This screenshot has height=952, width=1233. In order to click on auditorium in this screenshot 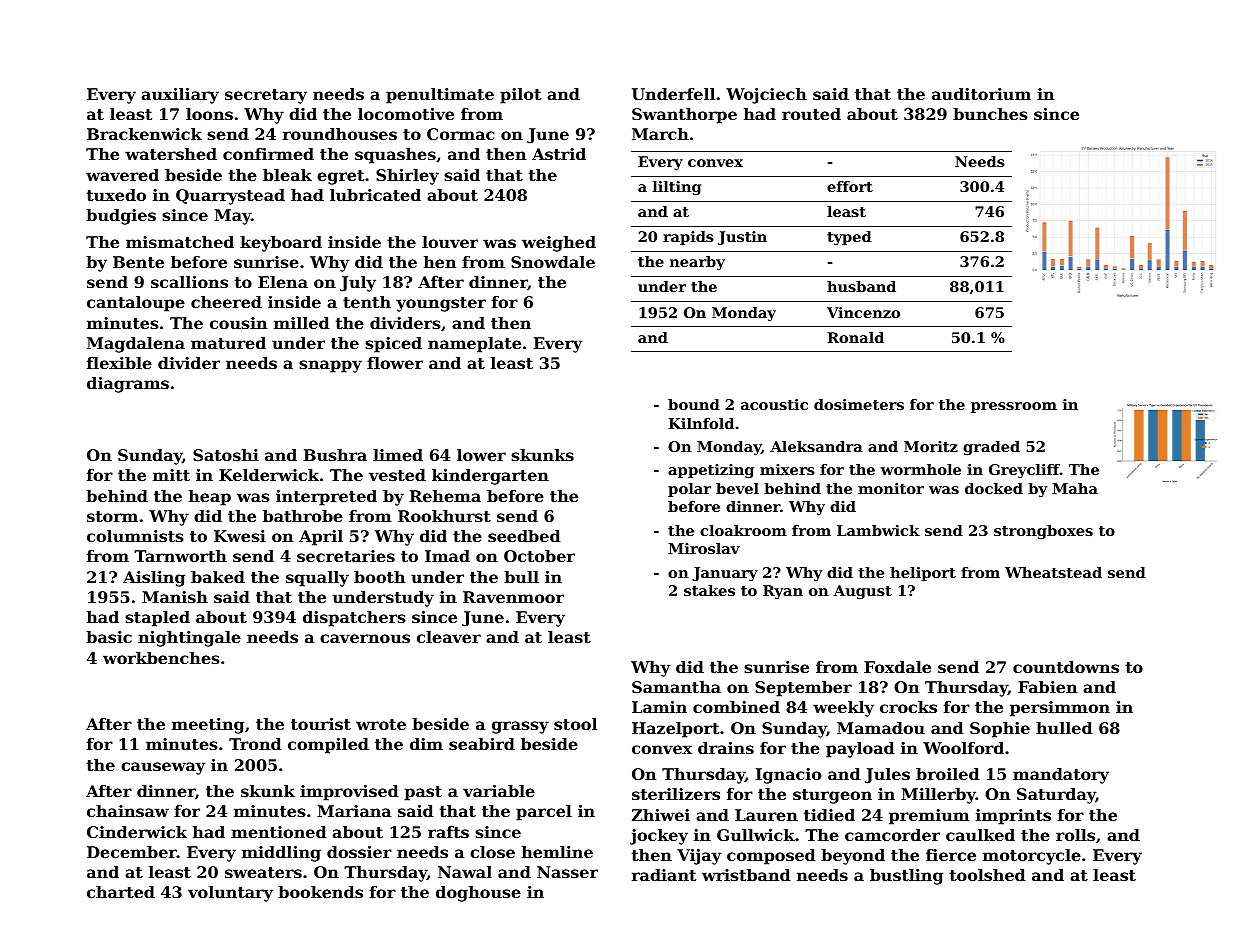, I will do `click(981, 94)`.
